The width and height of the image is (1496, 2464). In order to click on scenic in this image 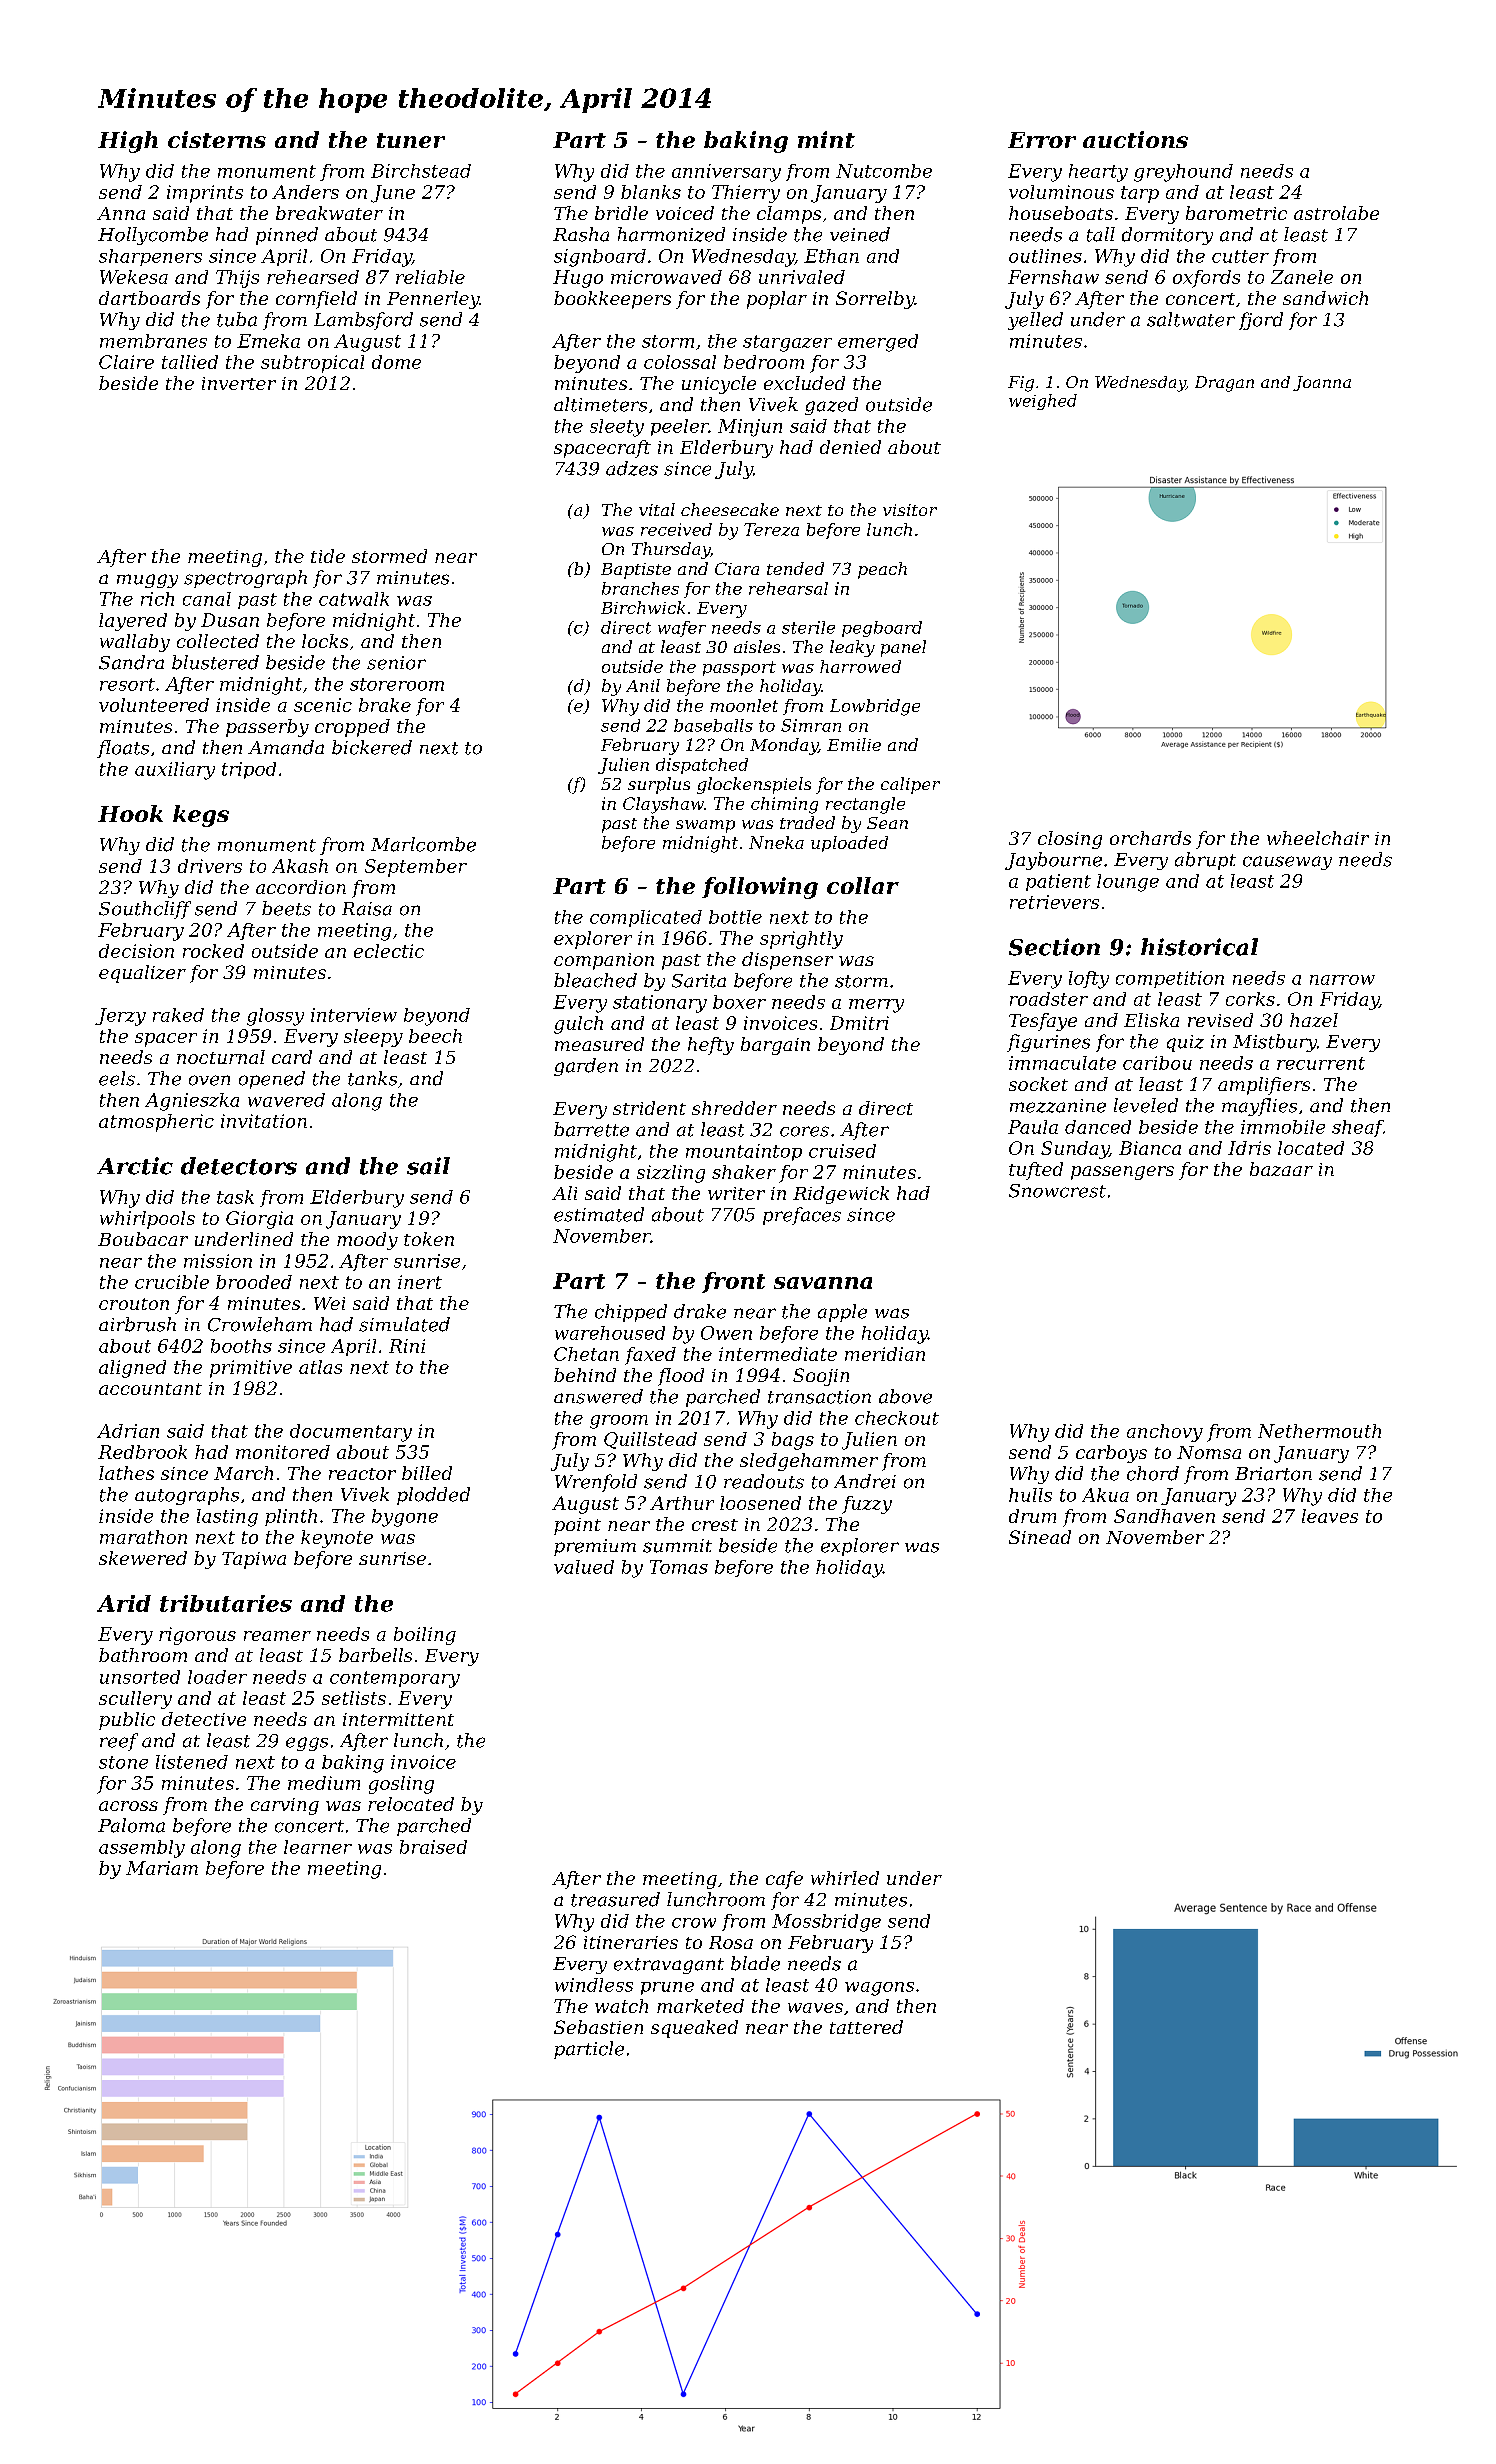, I will do `click(323, 705)`.
